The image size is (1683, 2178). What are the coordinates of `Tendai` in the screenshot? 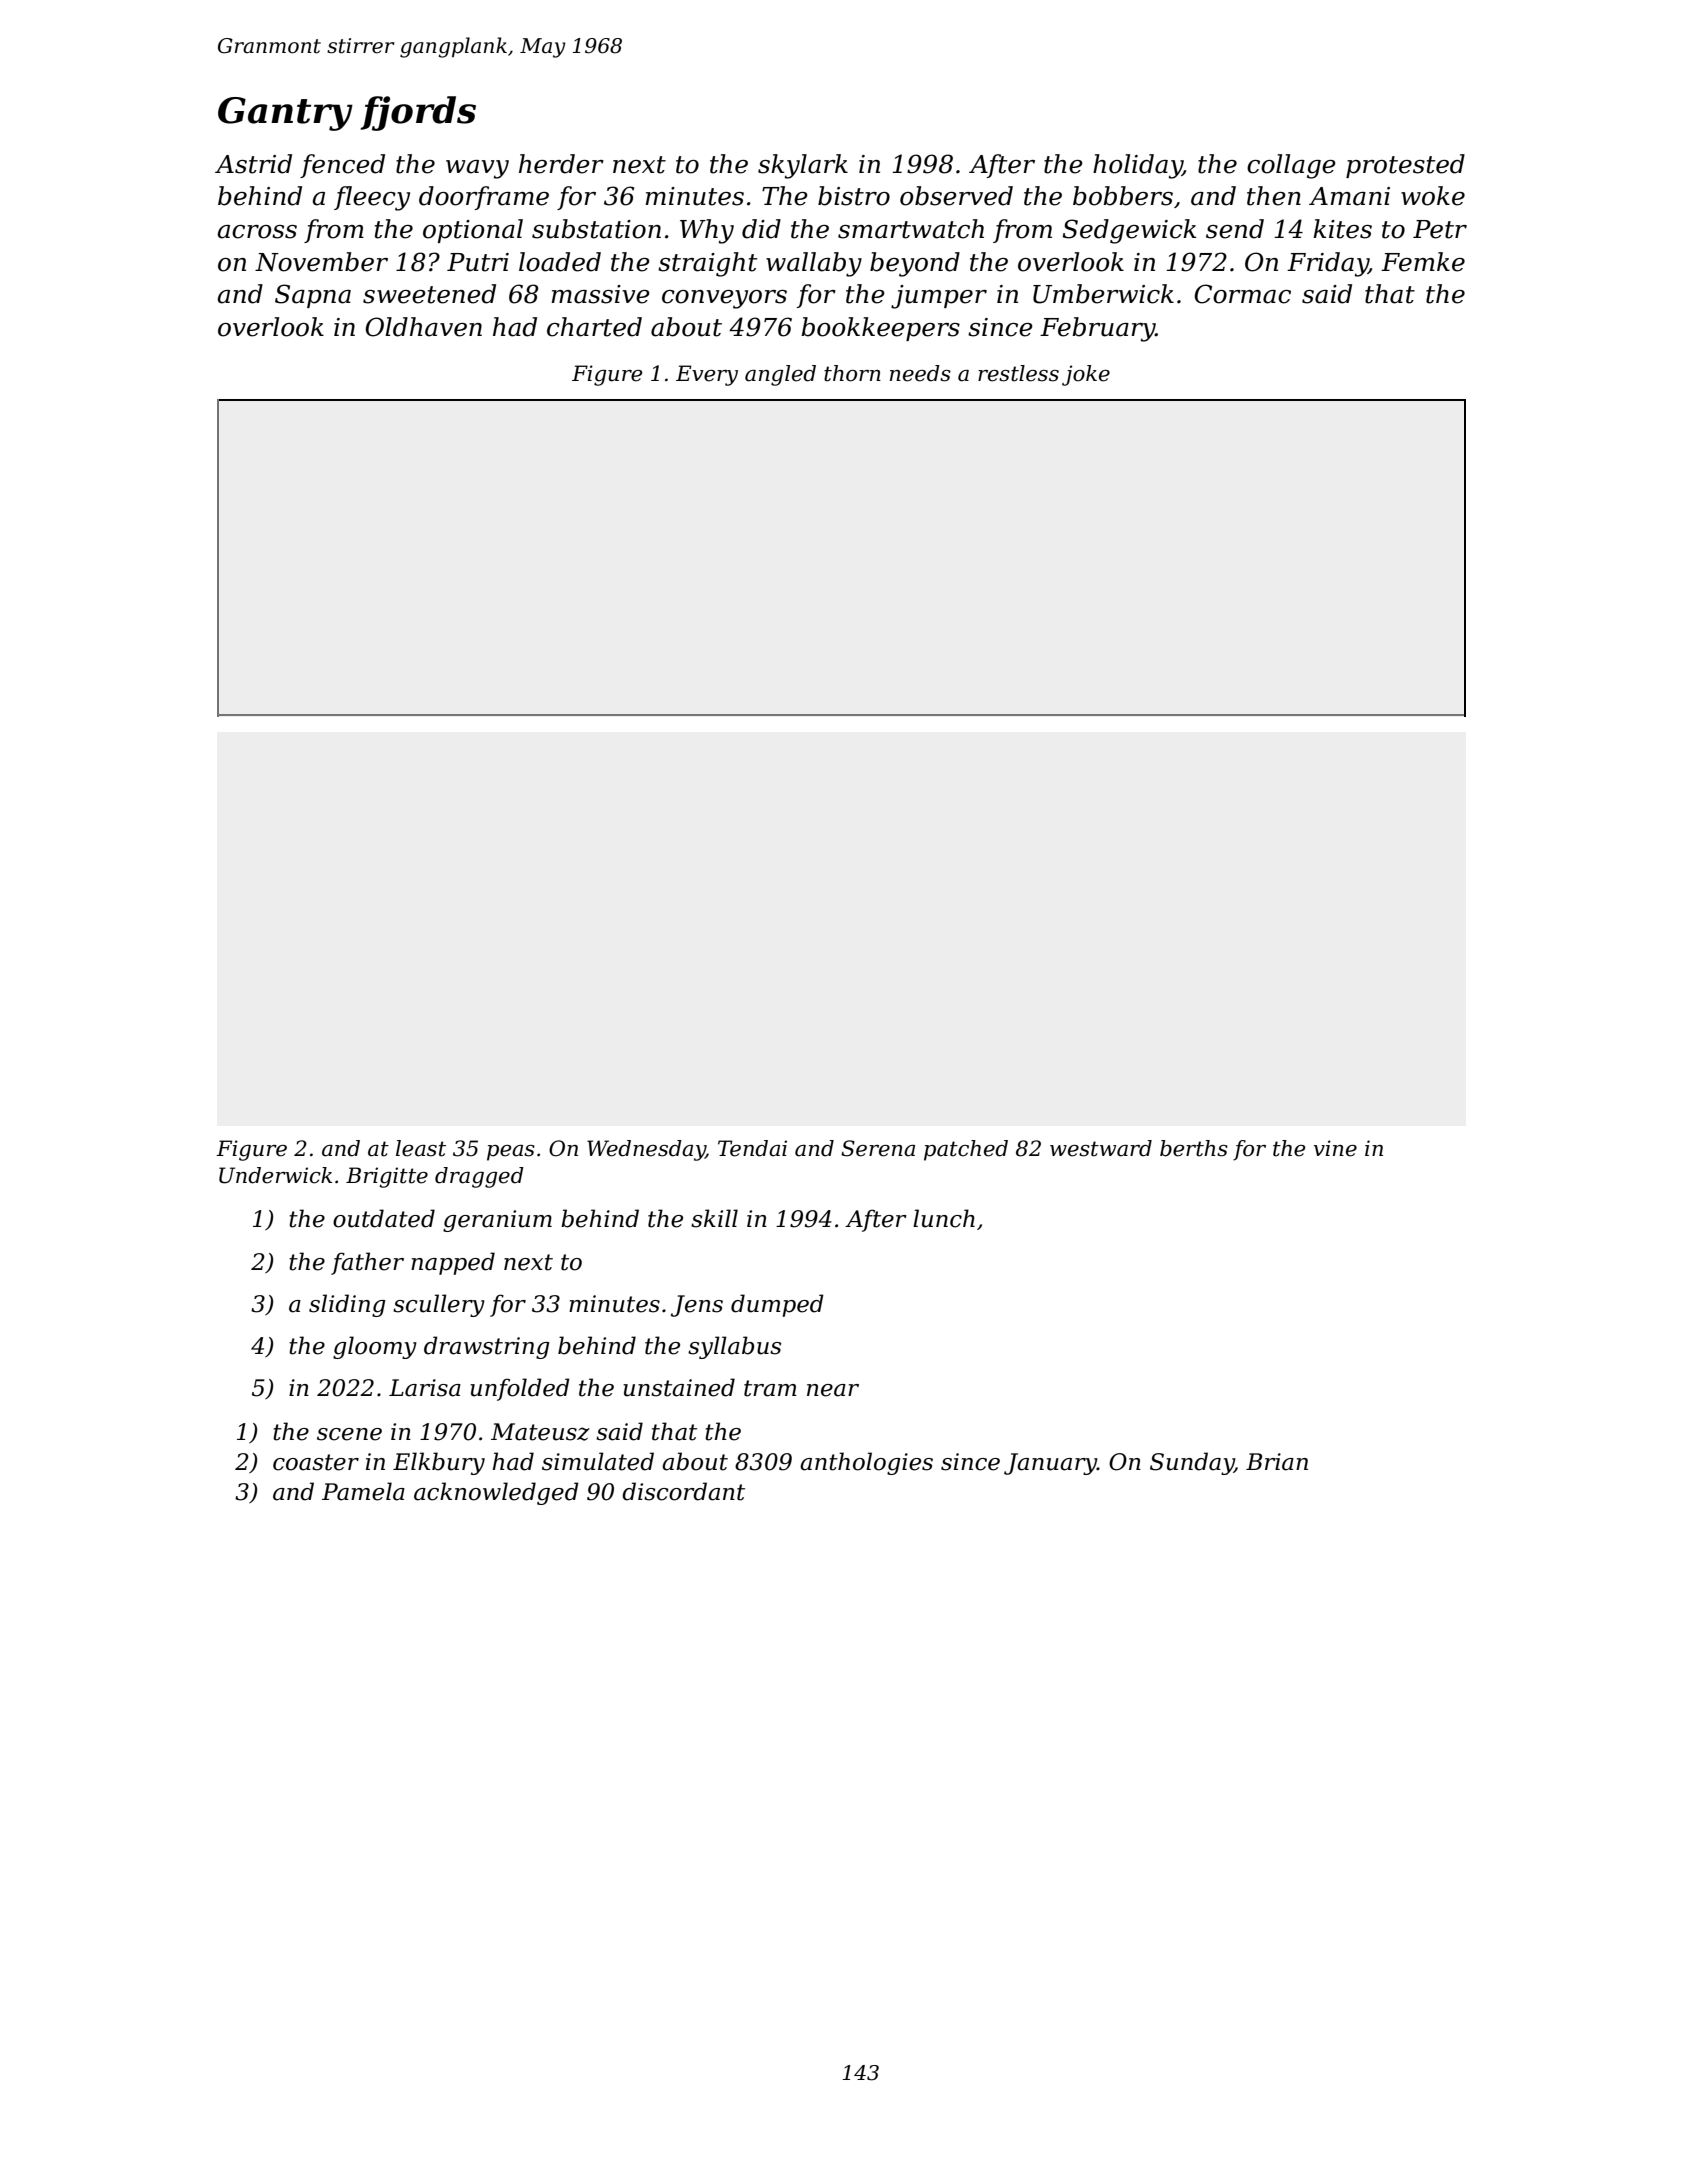 It's located at (752, 1148).
